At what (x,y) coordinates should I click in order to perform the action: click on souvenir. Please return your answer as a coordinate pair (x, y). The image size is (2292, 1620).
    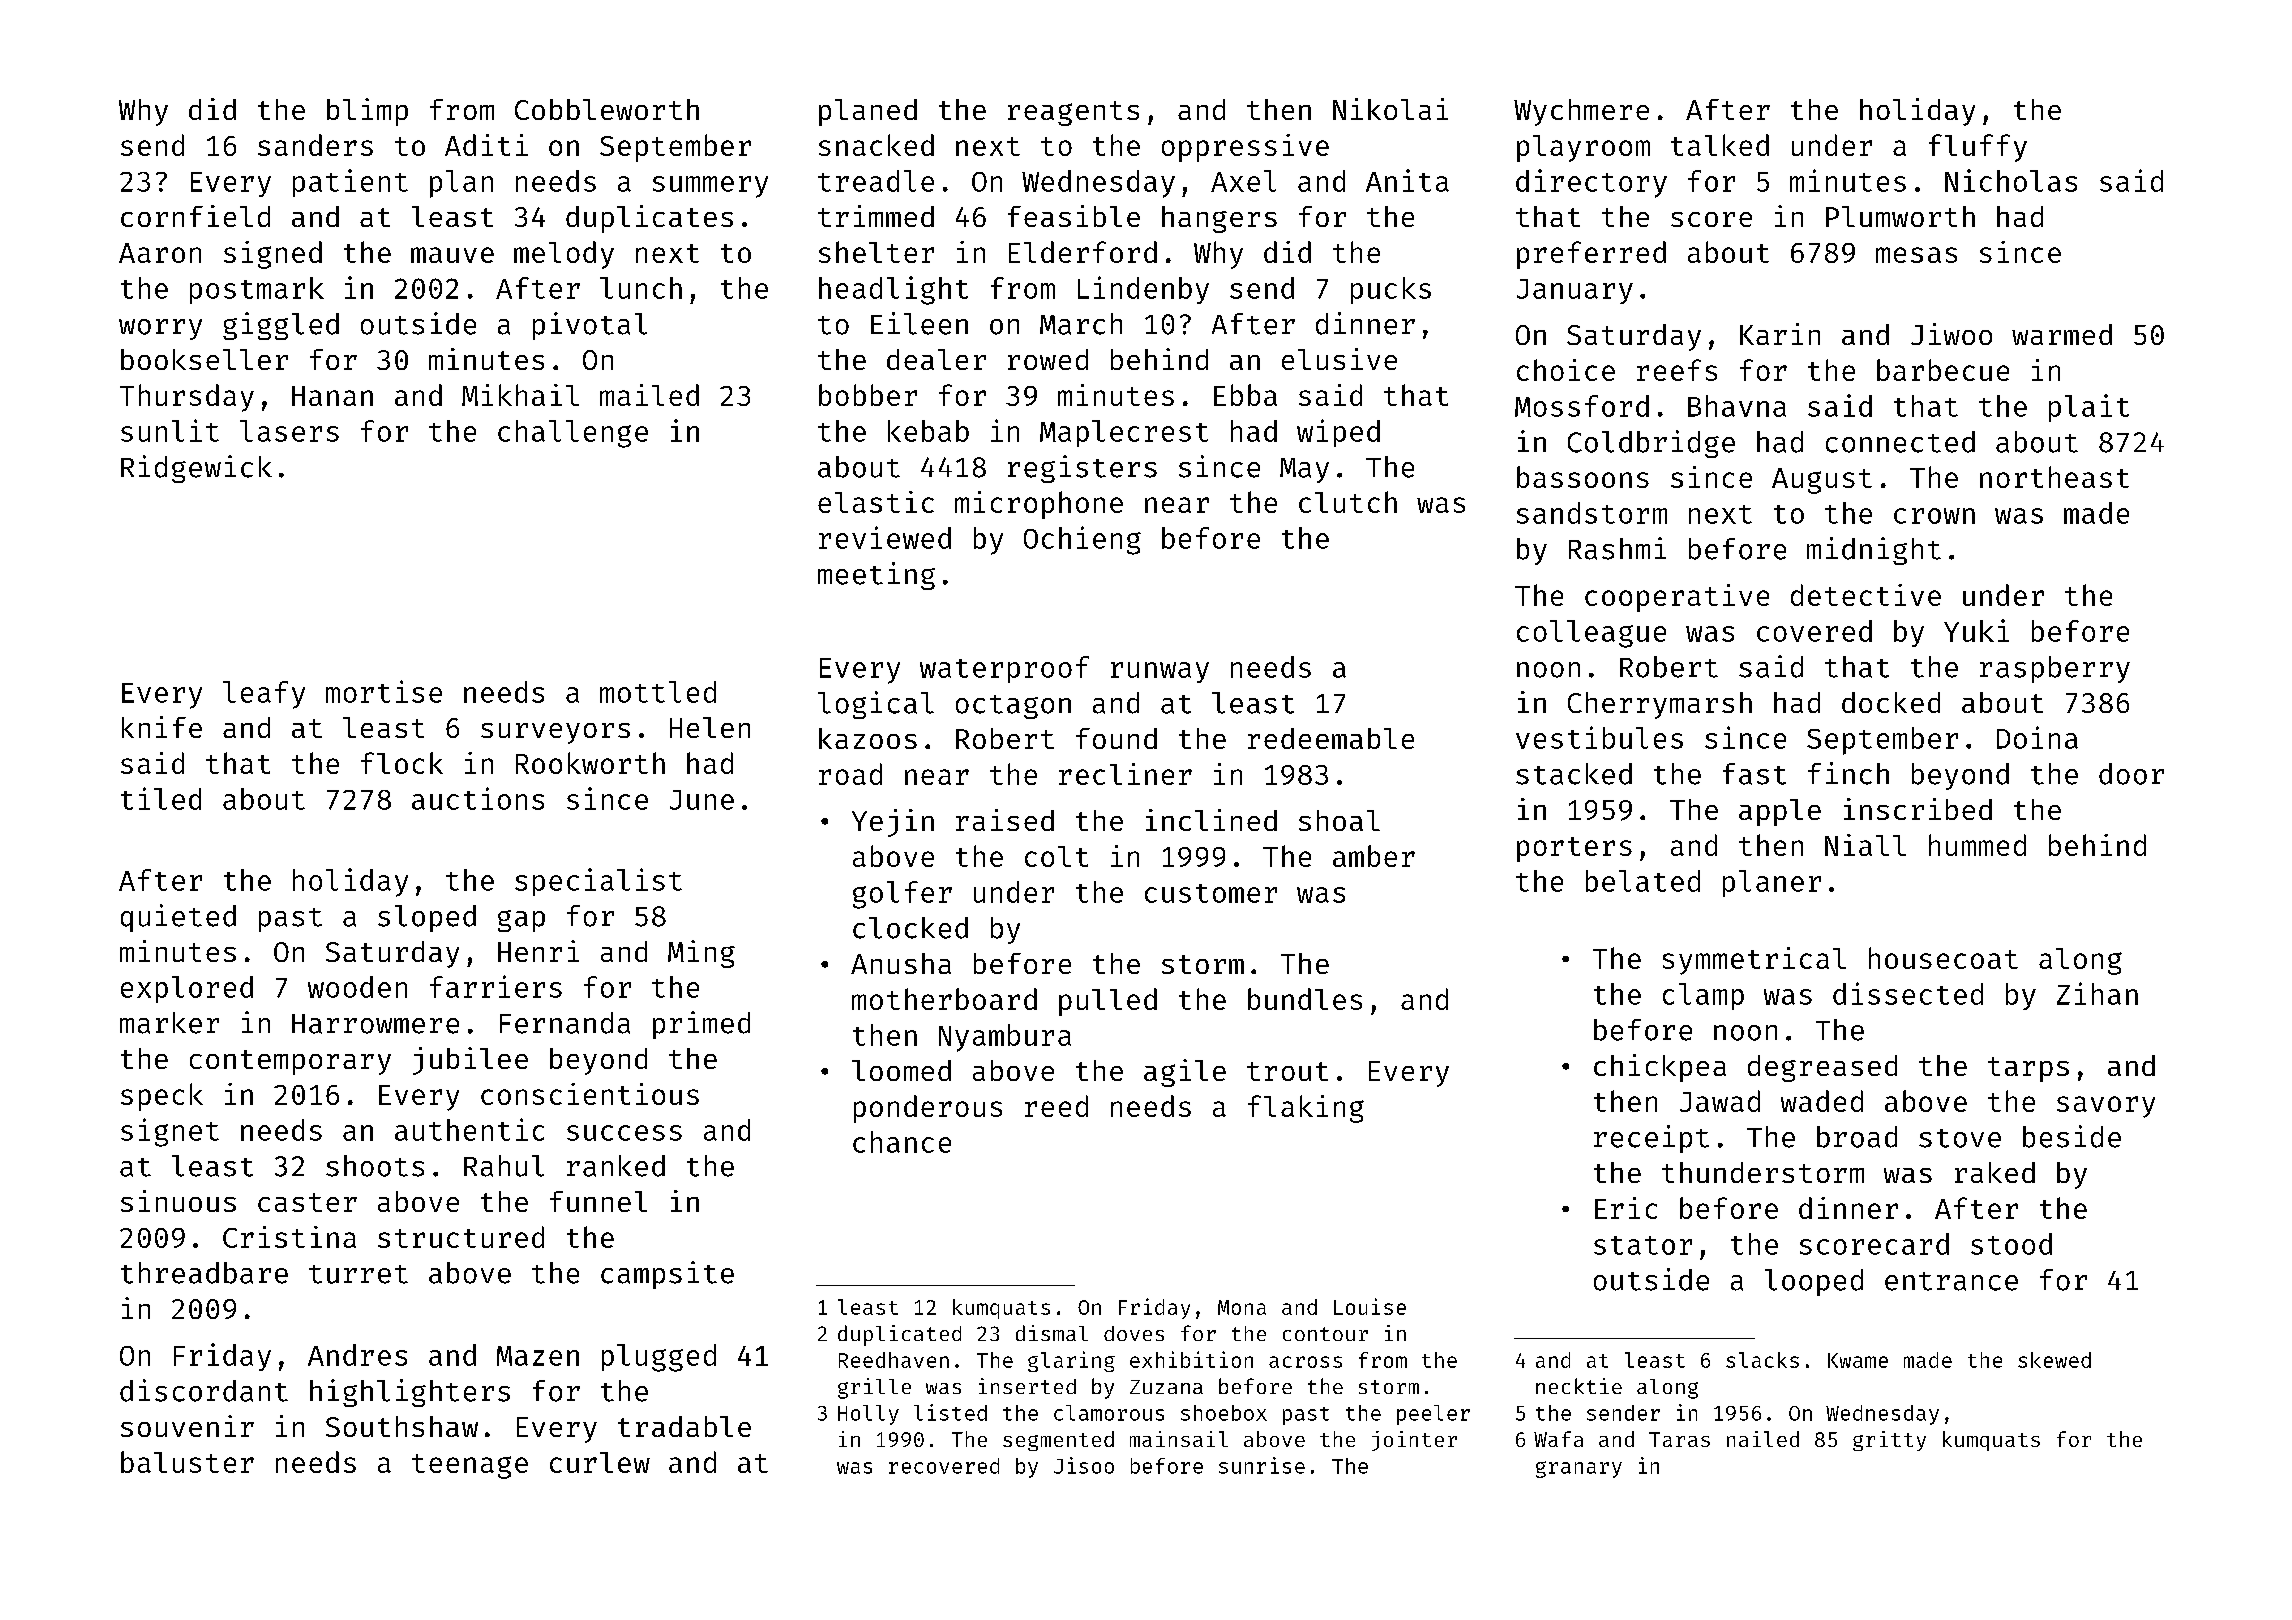
    Looking at the image, I should click on (187, 1426).
